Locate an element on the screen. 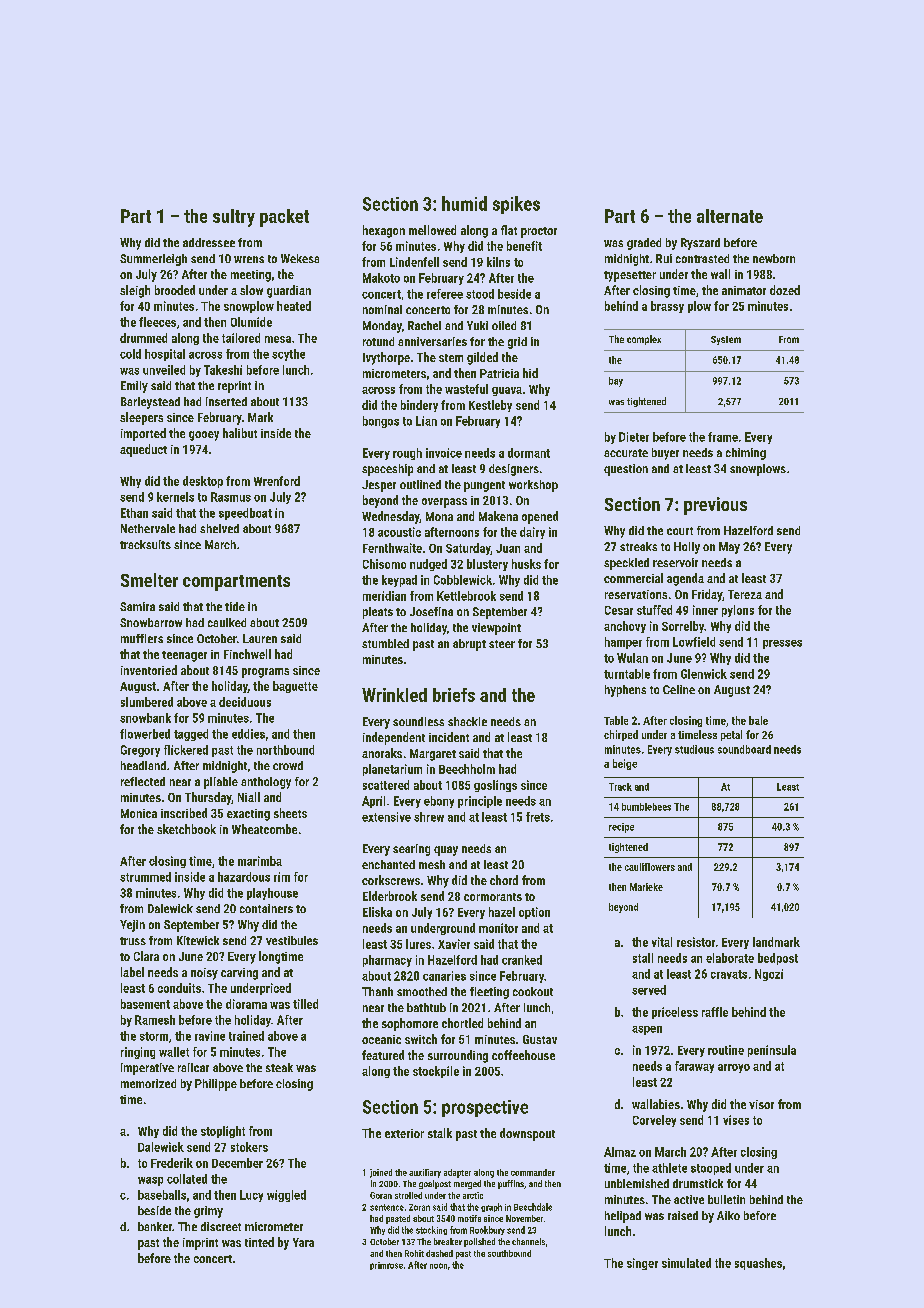 The image size is (924, 1308). unblemished is located at coordinates (637, 1183).
